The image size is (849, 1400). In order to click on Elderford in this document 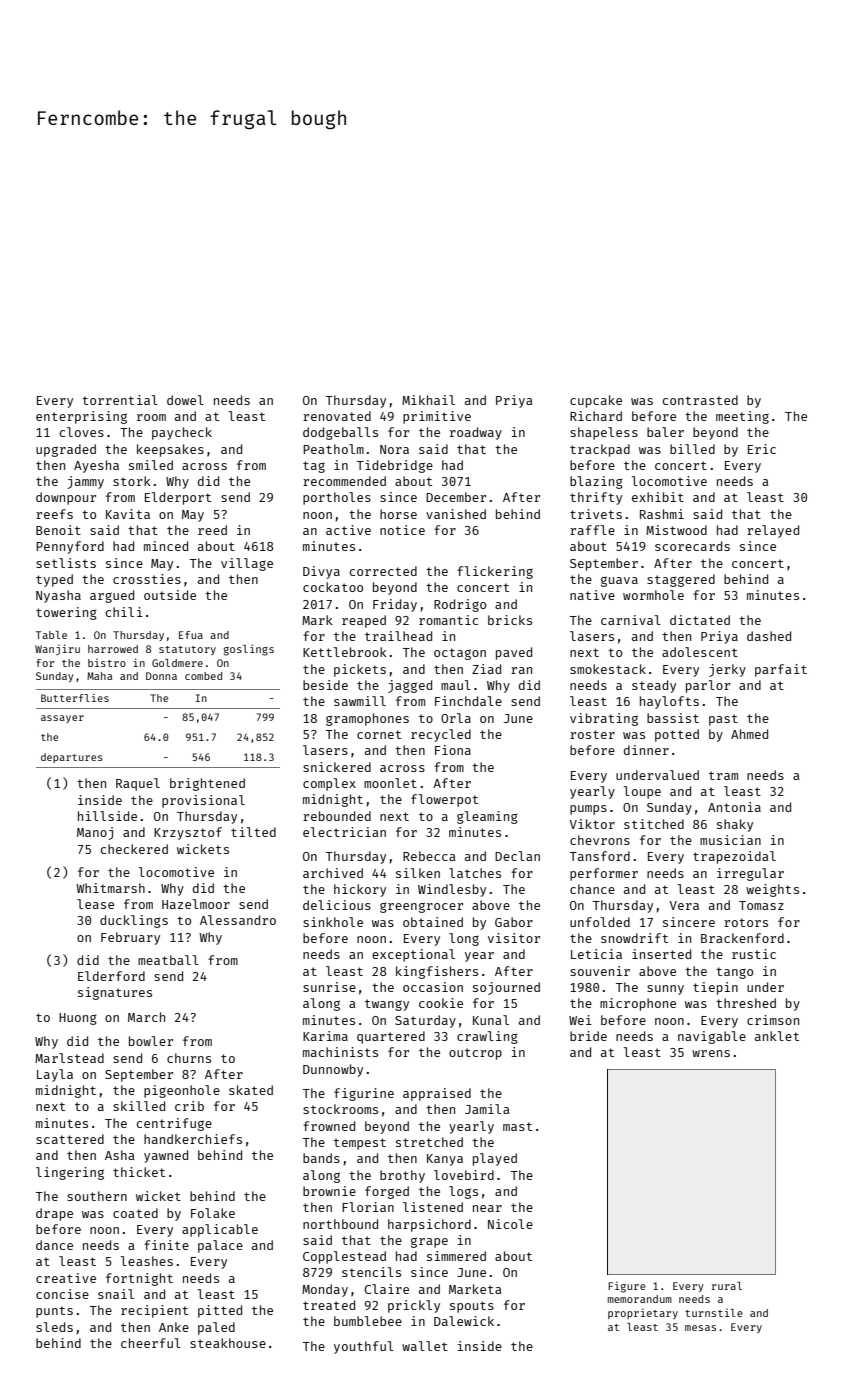, I will do `click(111, 976)`.
